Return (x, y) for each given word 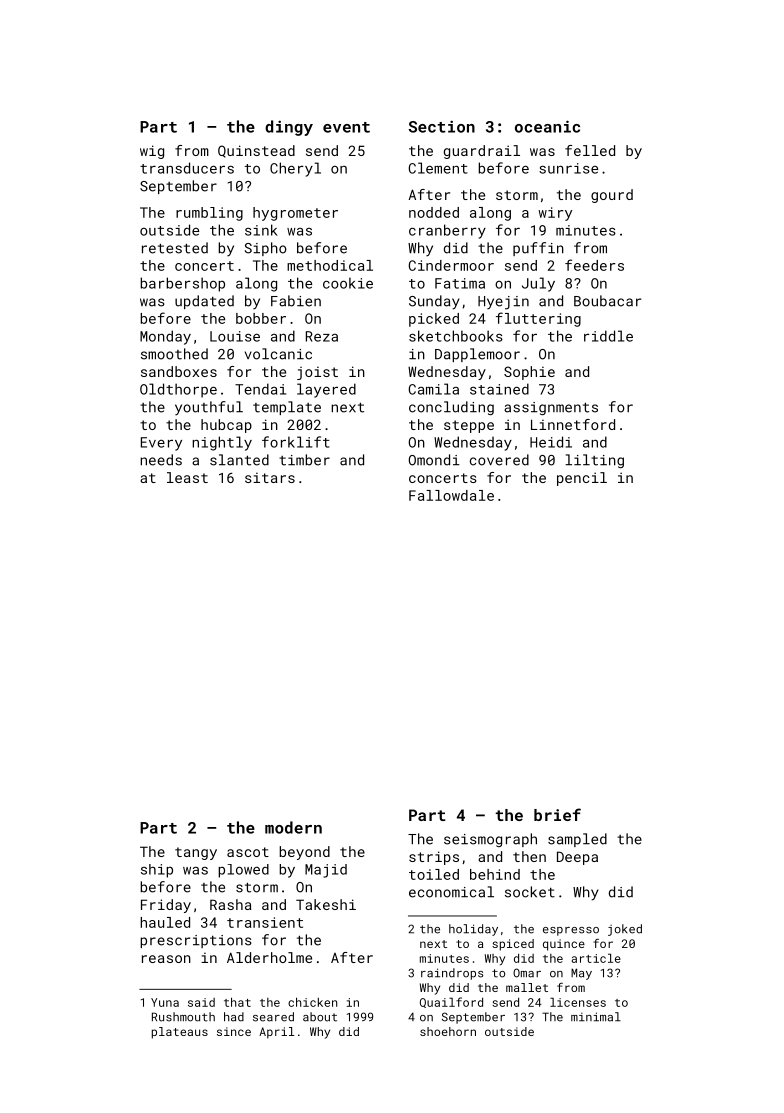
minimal (596, 1017)
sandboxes (179, 371)
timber (304, 460)
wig (152, 152)
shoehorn (448, 1031)
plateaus (180, 1033)
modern (293, 827)
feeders (594, 265)
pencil (582, 479)
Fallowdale (451, 495)
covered (499, 460)
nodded (434, 212)
